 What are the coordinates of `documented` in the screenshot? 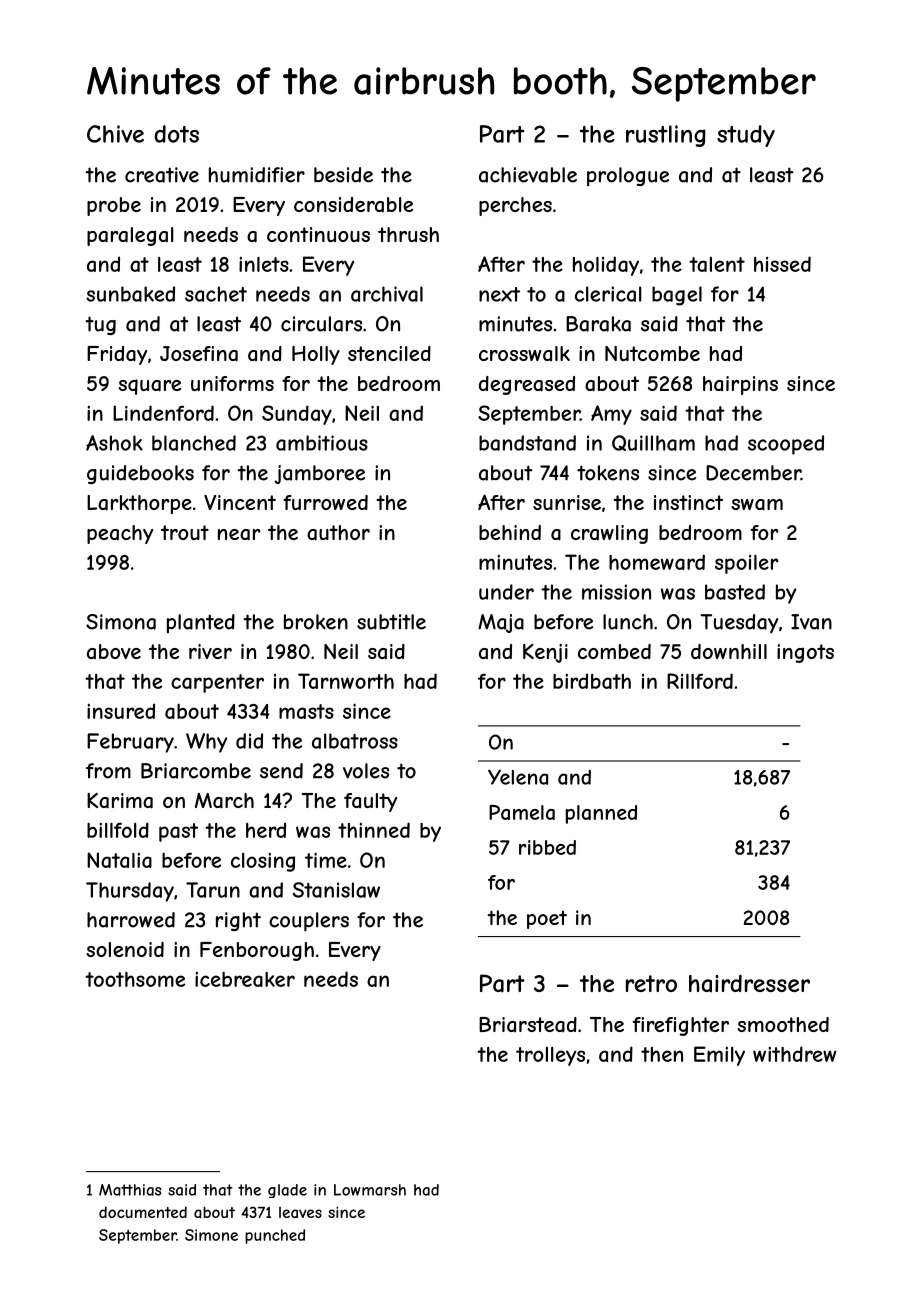 It's located at (143, 1212).
